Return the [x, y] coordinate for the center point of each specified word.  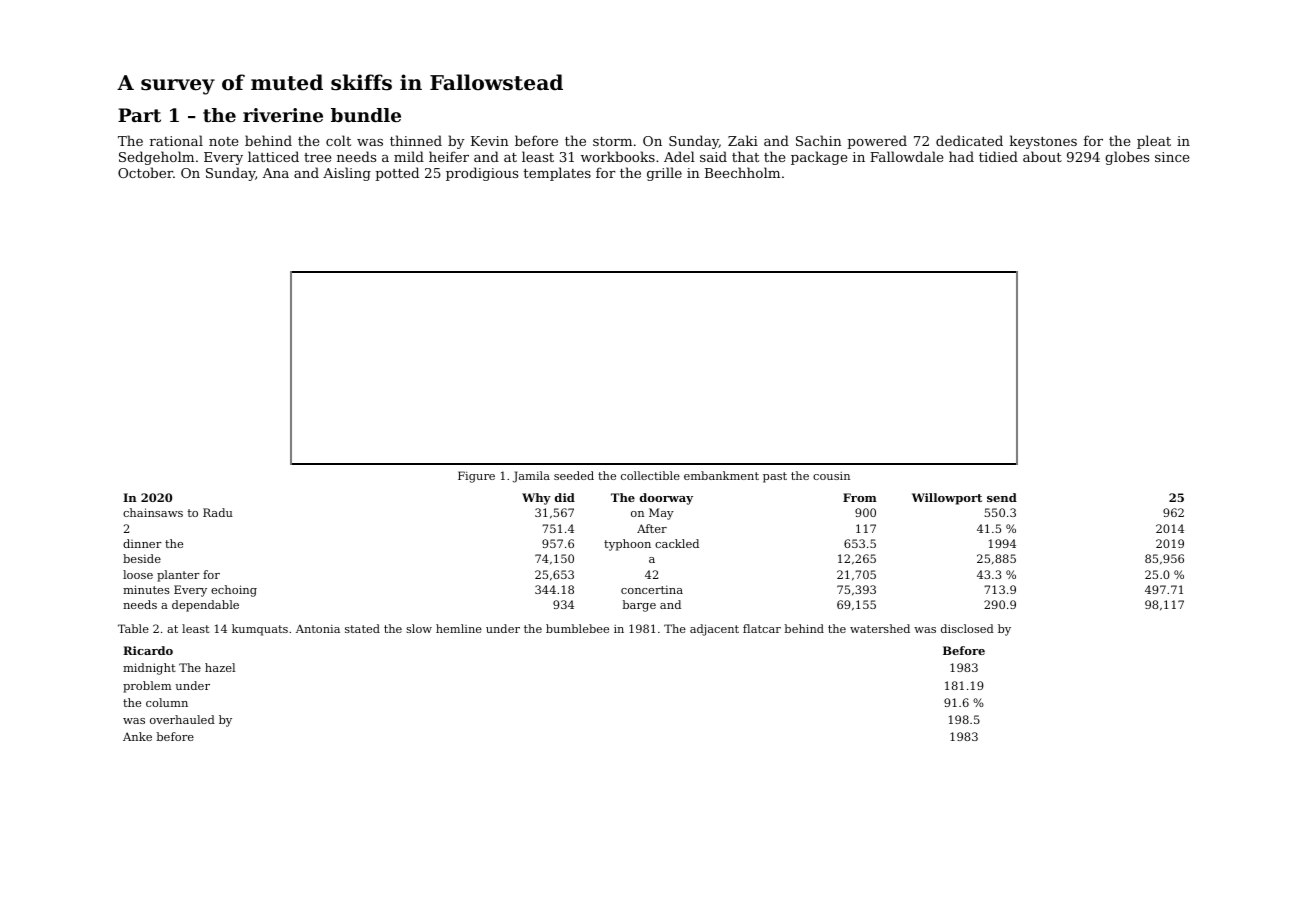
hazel [220, 667]
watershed [880, 628]
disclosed [967, 628]
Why [536, 499]
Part [139, 115]
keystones [1043, 142]
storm [612, 141]
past [775, 477]
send [1002, 497]
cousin [831, 476]
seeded [574, 475]
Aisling [347, 174]
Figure [476, 477]
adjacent [714, 630]
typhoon [627, 545]
